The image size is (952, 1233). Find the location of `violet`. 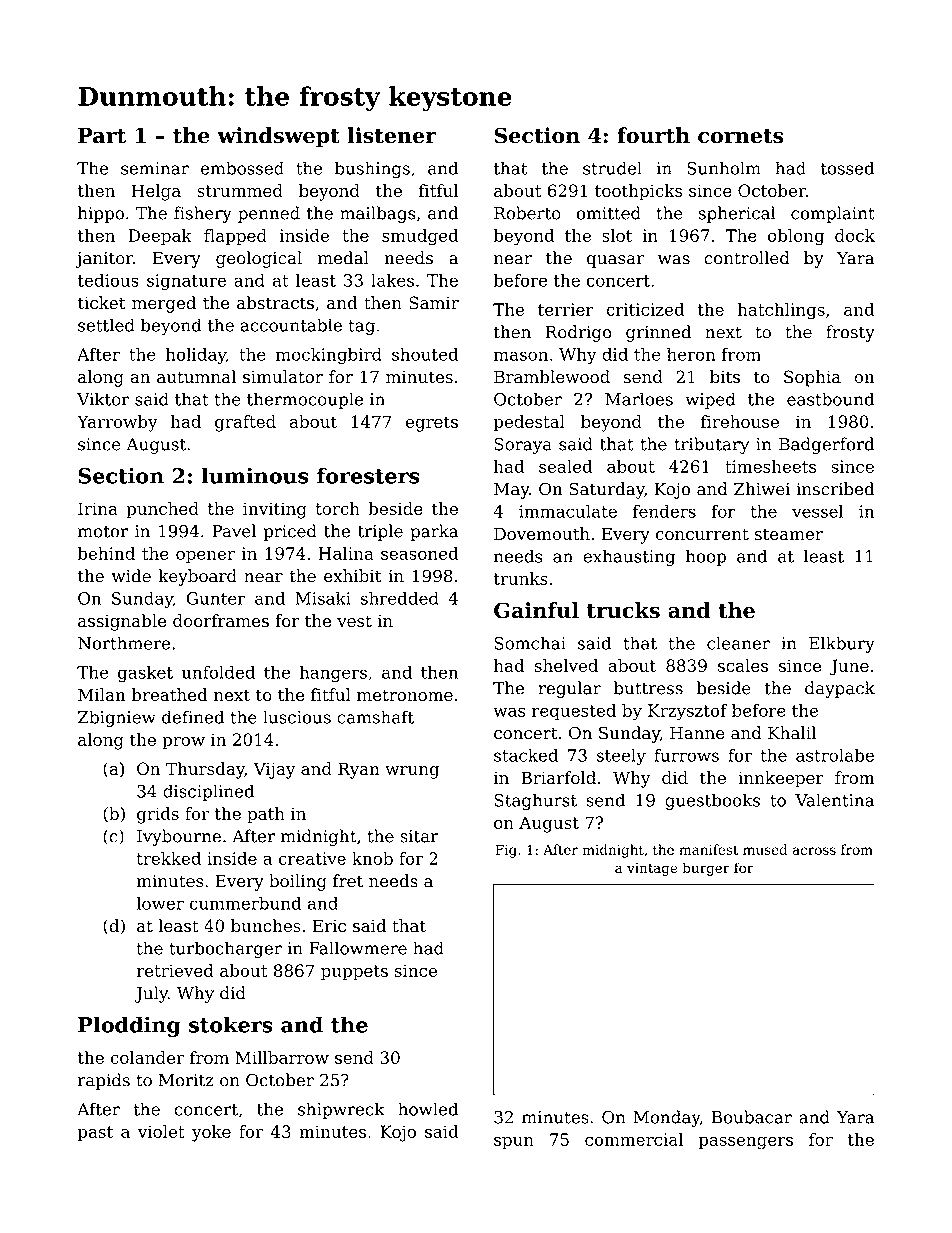

violet is located at coordinates (161, 1131).
